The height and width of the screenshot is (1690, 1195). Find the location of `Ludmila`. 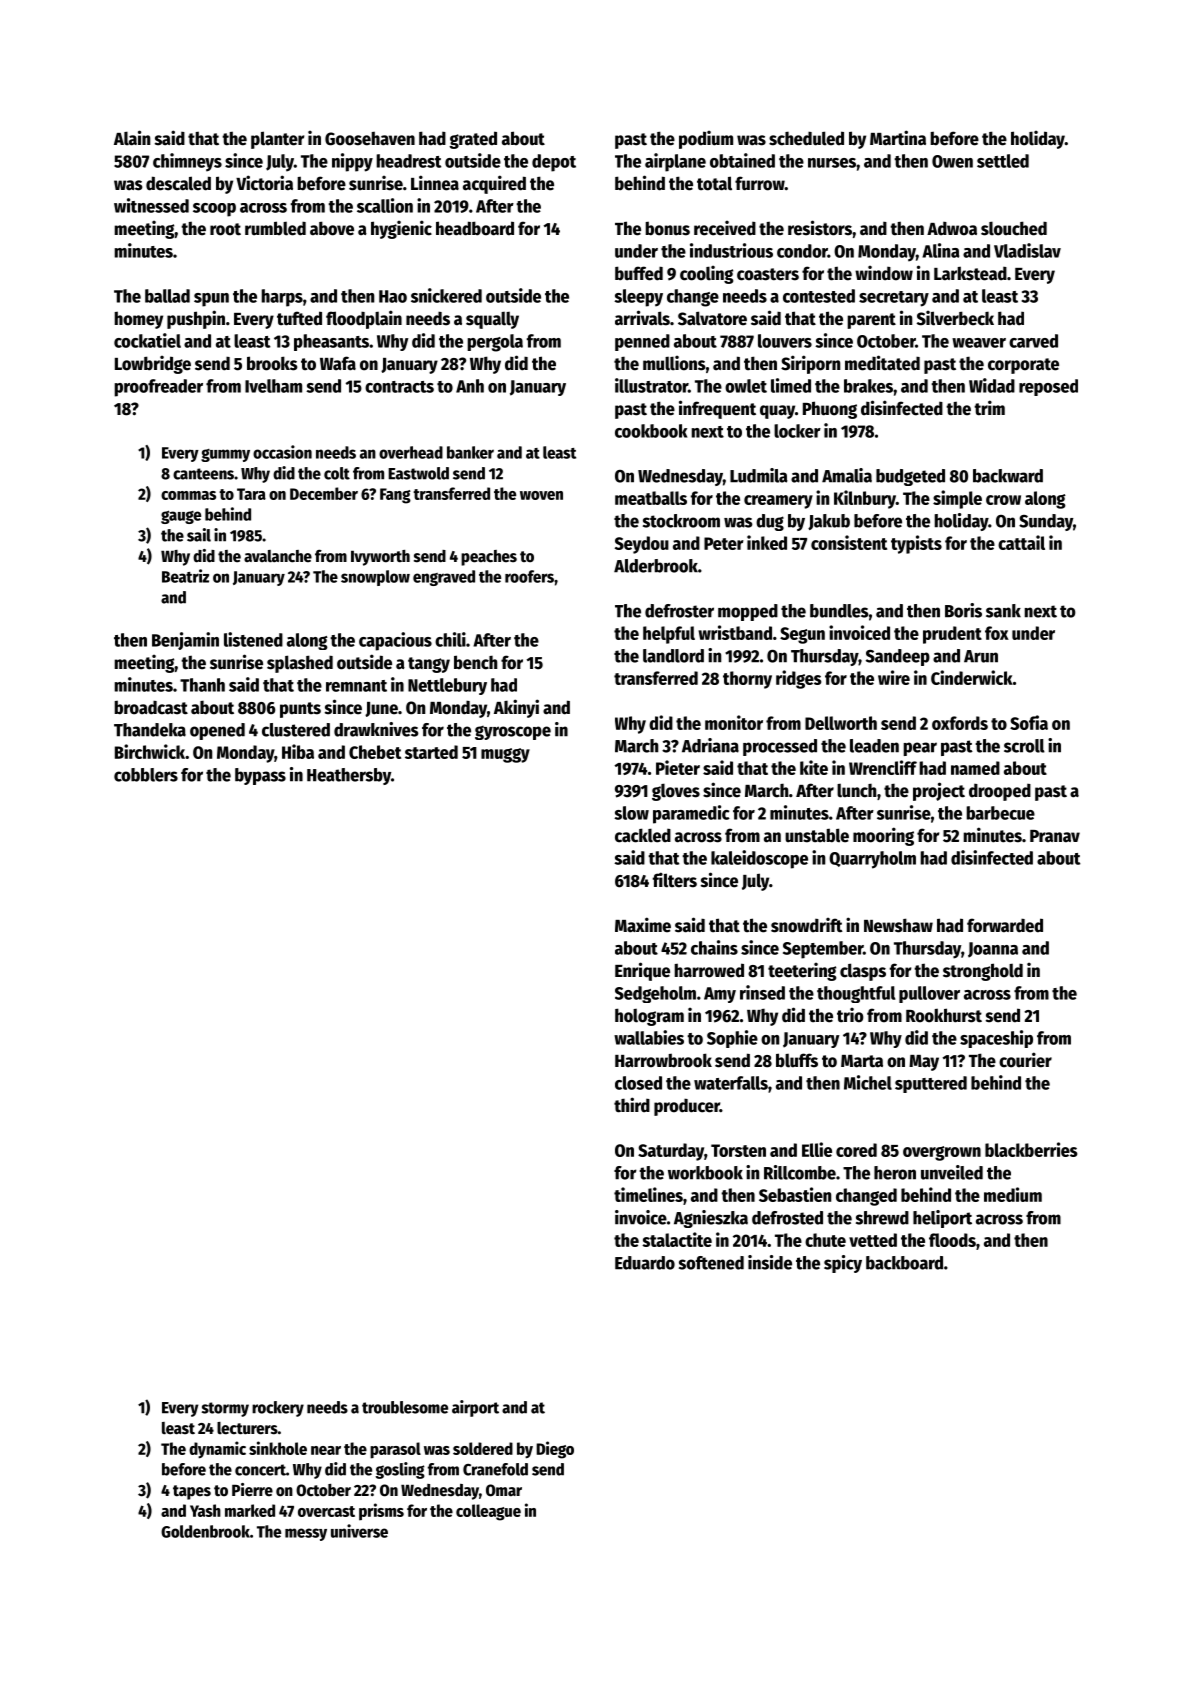

Ludmila is located at coordinates (759, 475).
